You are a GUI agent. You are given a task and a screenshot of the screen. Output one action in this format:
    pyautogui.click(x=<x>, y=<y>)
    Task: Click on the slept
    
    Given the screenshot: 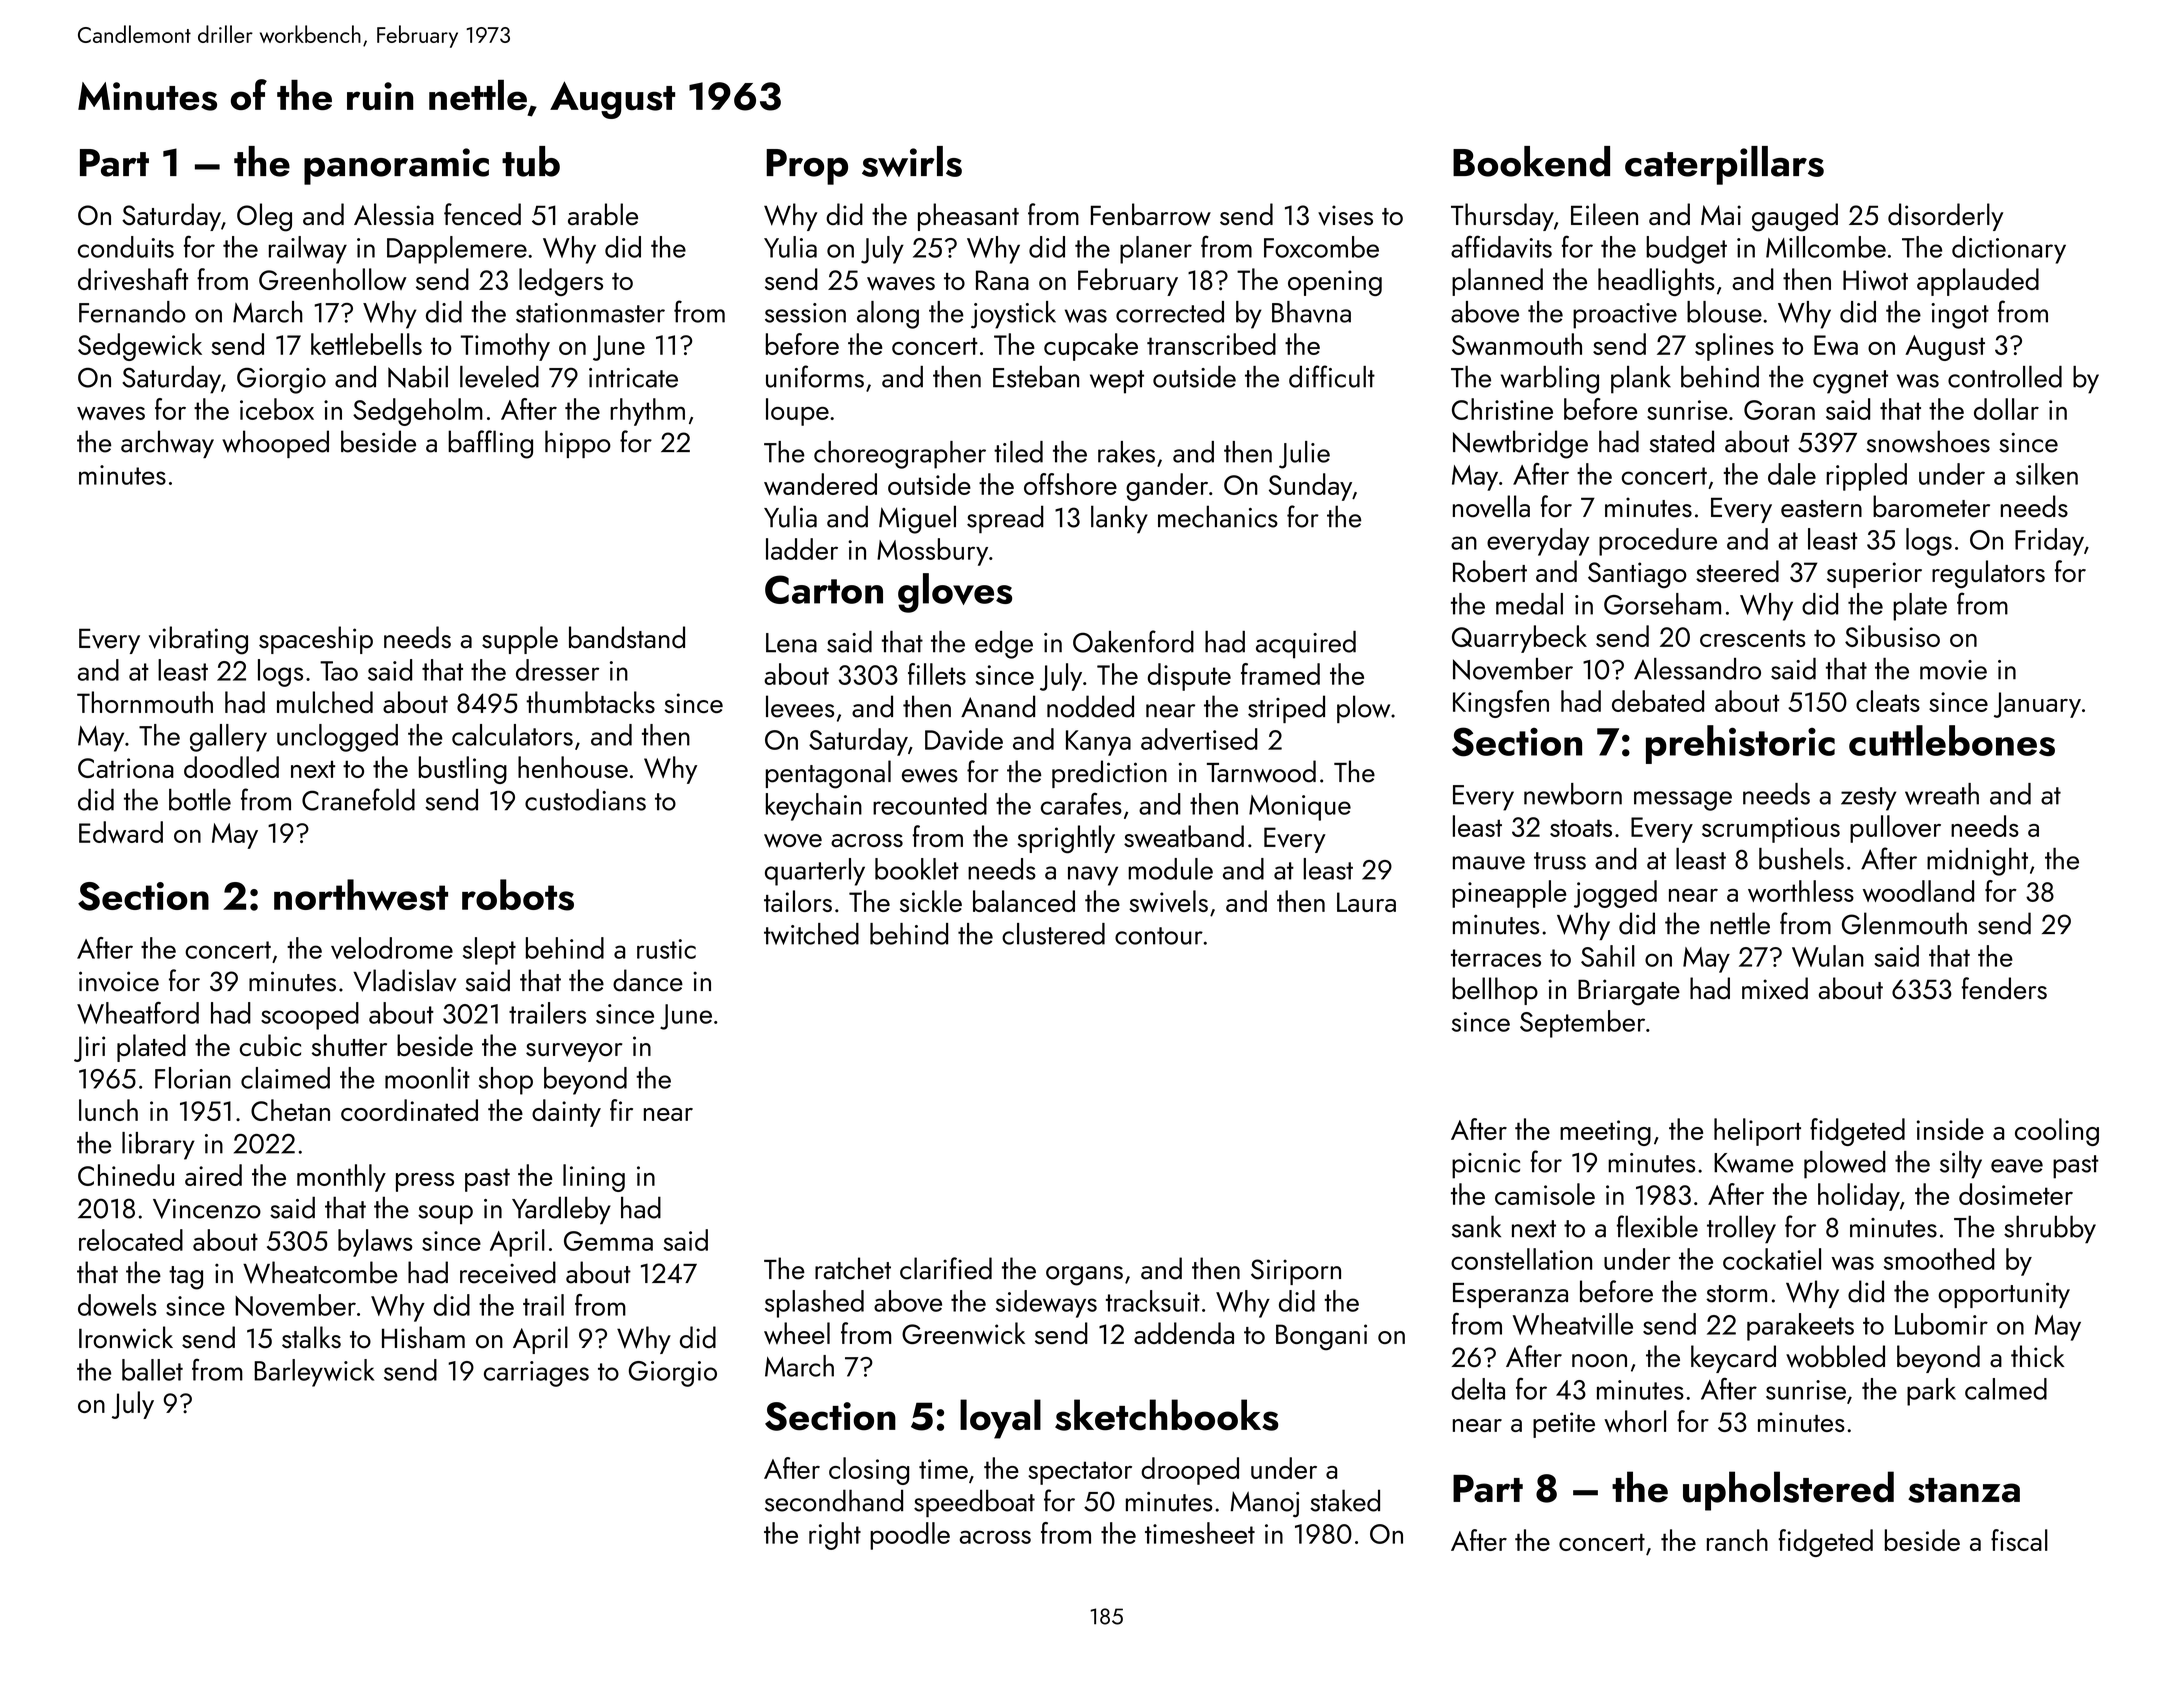 What is the action you would take?
    pyautogui.click(x=489, y=951)
